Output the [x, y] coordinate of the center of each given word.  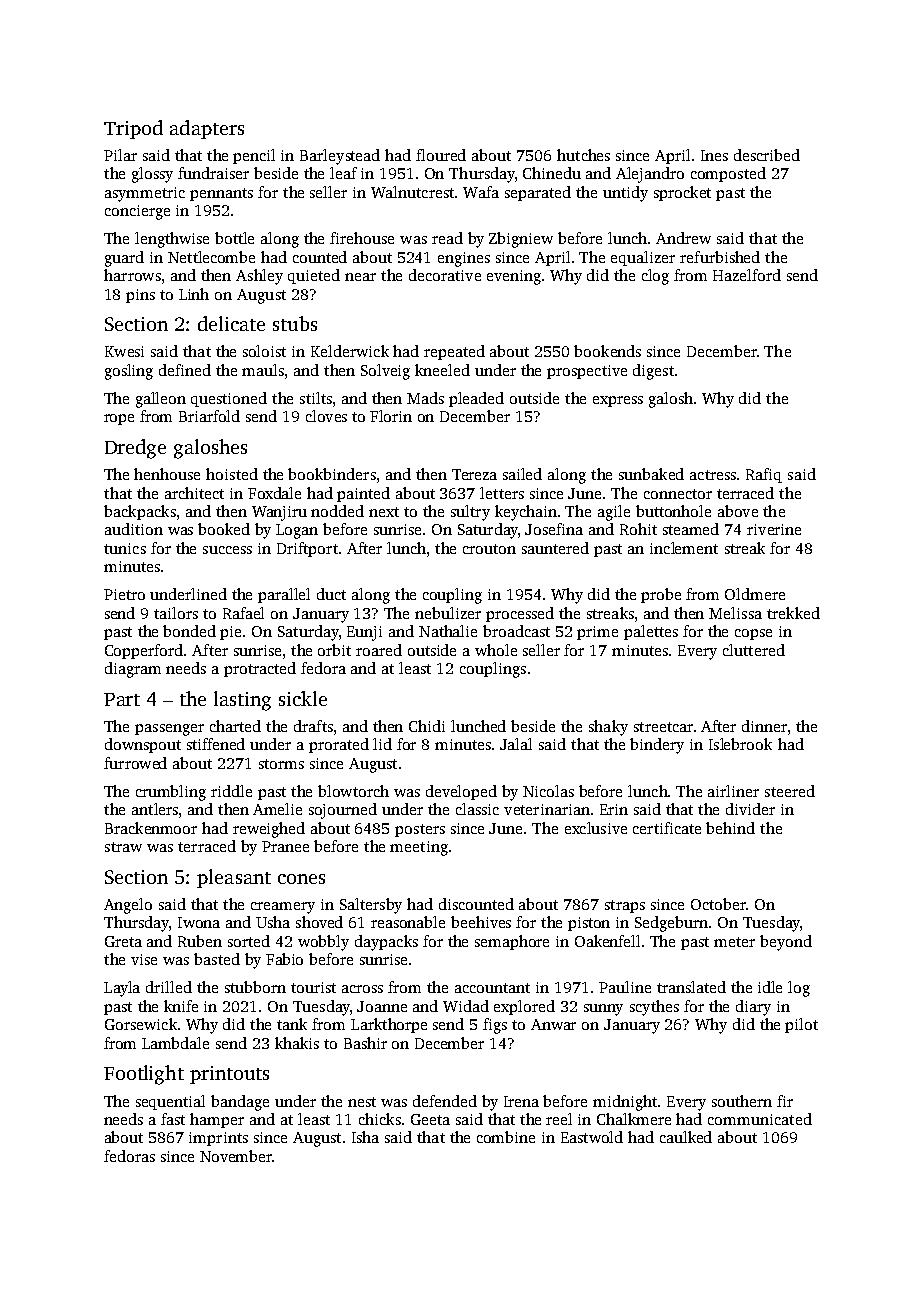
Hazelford [747, 275]
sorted [249, 941]
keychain [526, 513]
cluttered [754, 650]
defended [445, 1101]
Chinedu [552, 173]
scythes [654, 1008]
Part [122, 699]
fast [173, 1119]
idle [770, 987]
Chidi [427, 726]
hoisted [232, 474]
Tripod [133, 129]
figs [495, 1026]
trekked [793, 613]
